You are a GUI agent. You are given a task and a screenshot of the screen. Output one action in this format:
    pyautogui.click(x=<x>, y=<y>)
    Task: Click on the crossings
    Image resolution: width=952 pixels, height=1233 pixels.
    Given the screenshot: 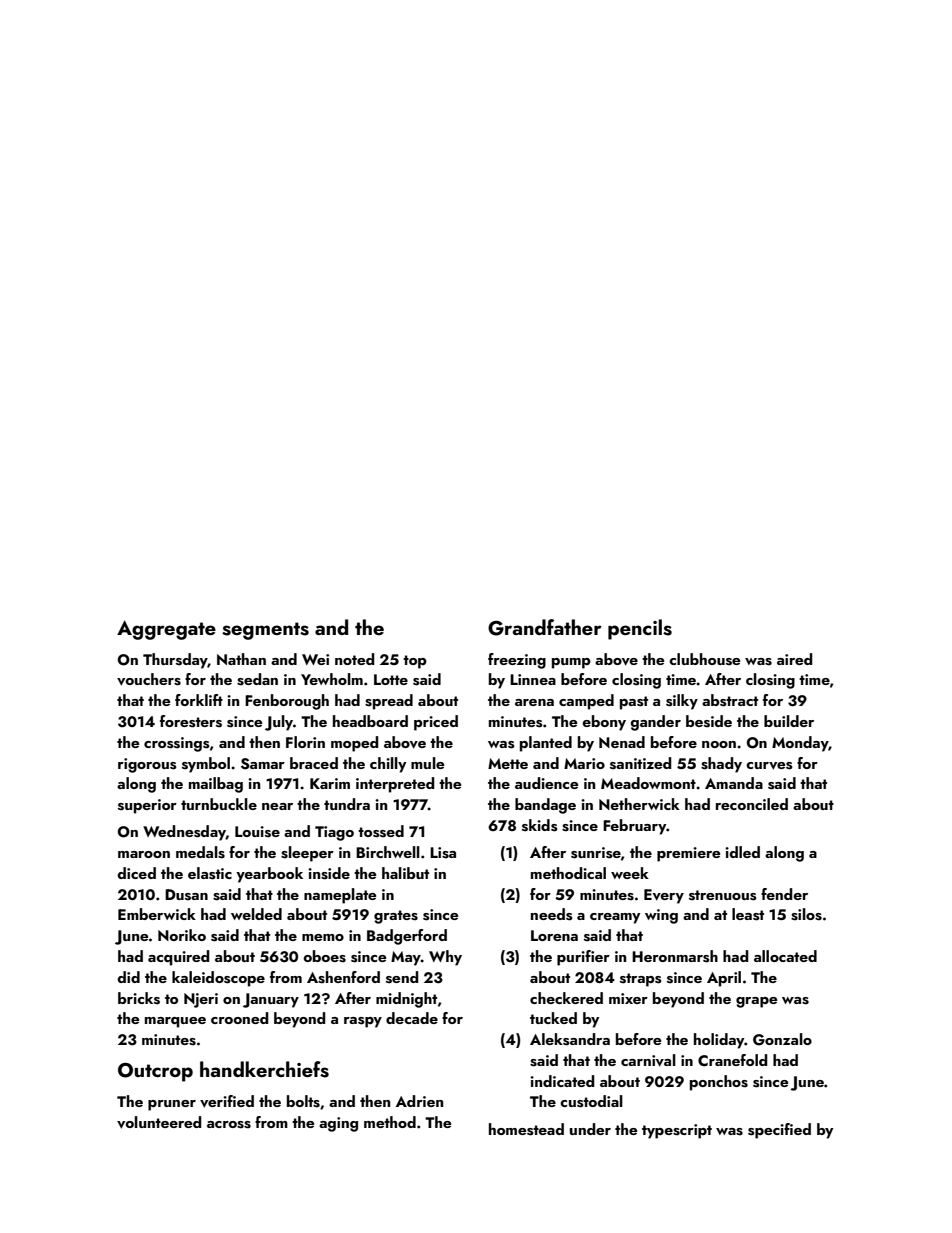 What is the action you would take?
    pyautogui.click(x=177, y=744)
